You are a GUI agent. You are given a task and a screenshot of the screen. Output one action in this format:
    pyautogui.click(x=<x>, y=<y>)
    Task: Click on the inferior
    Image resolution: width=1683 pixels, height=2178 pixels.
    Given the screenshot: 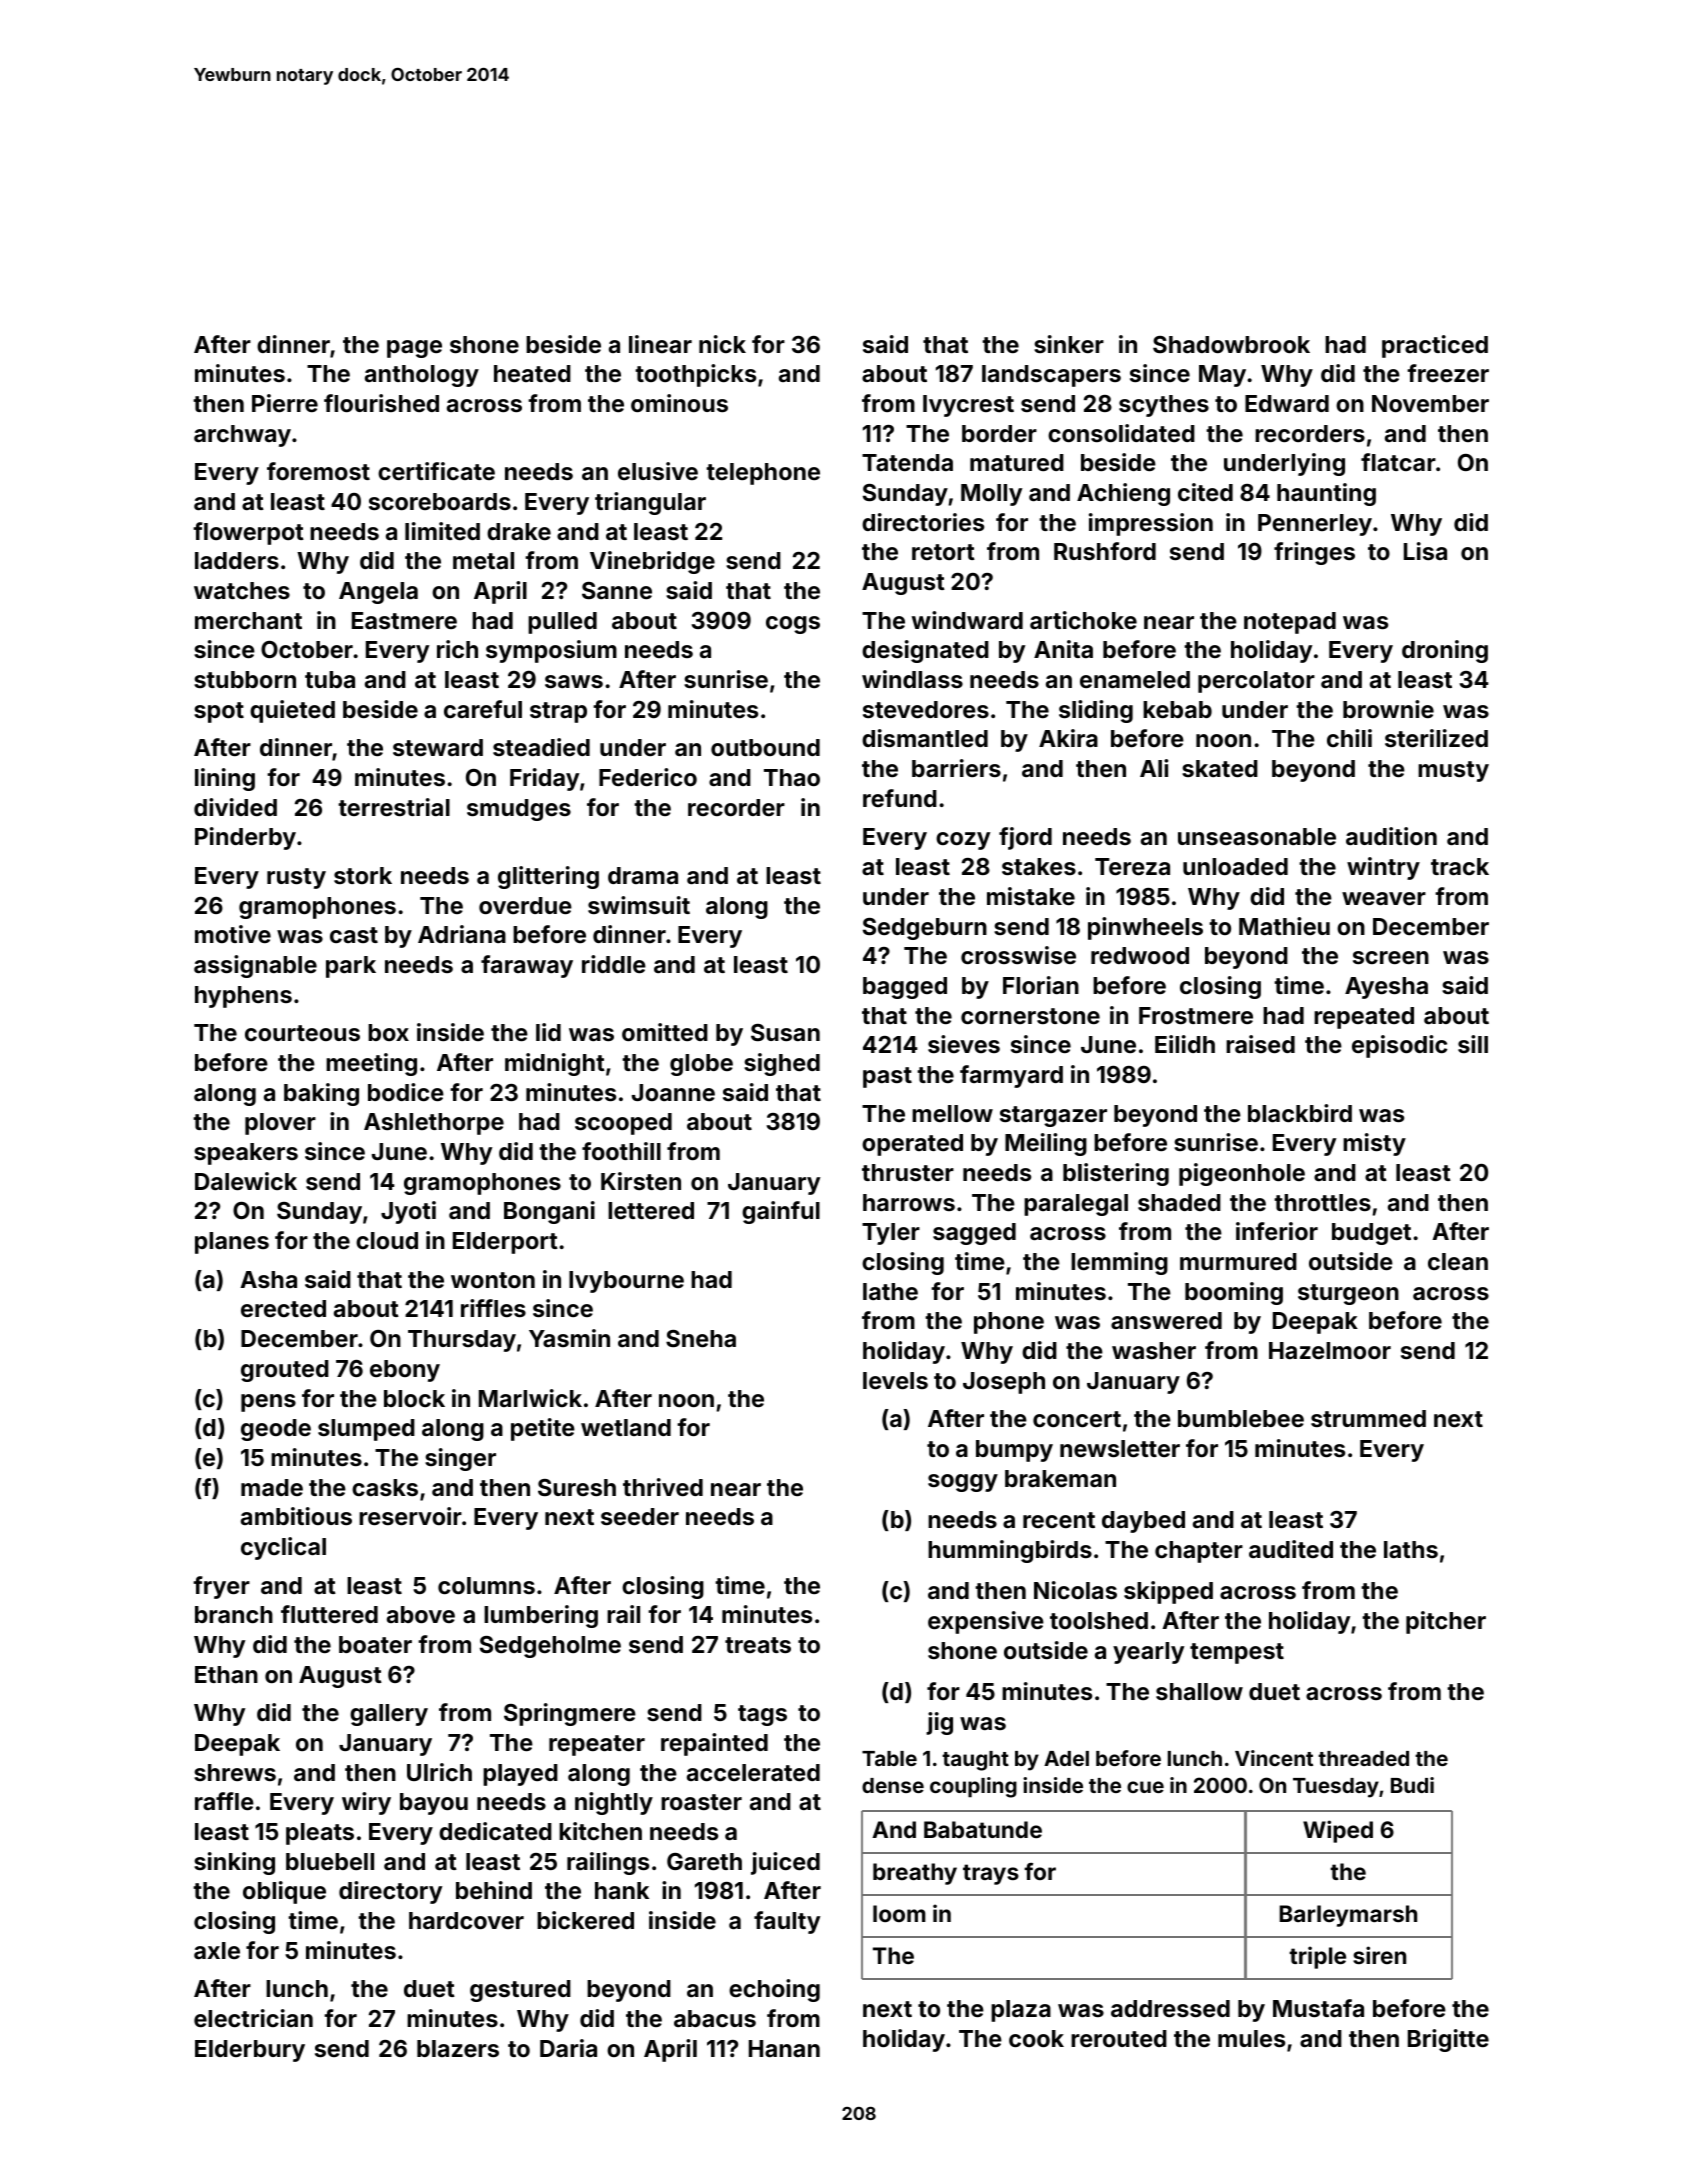 What is the action you would take?
    pyautogui.click(x=1277, y=1231)
